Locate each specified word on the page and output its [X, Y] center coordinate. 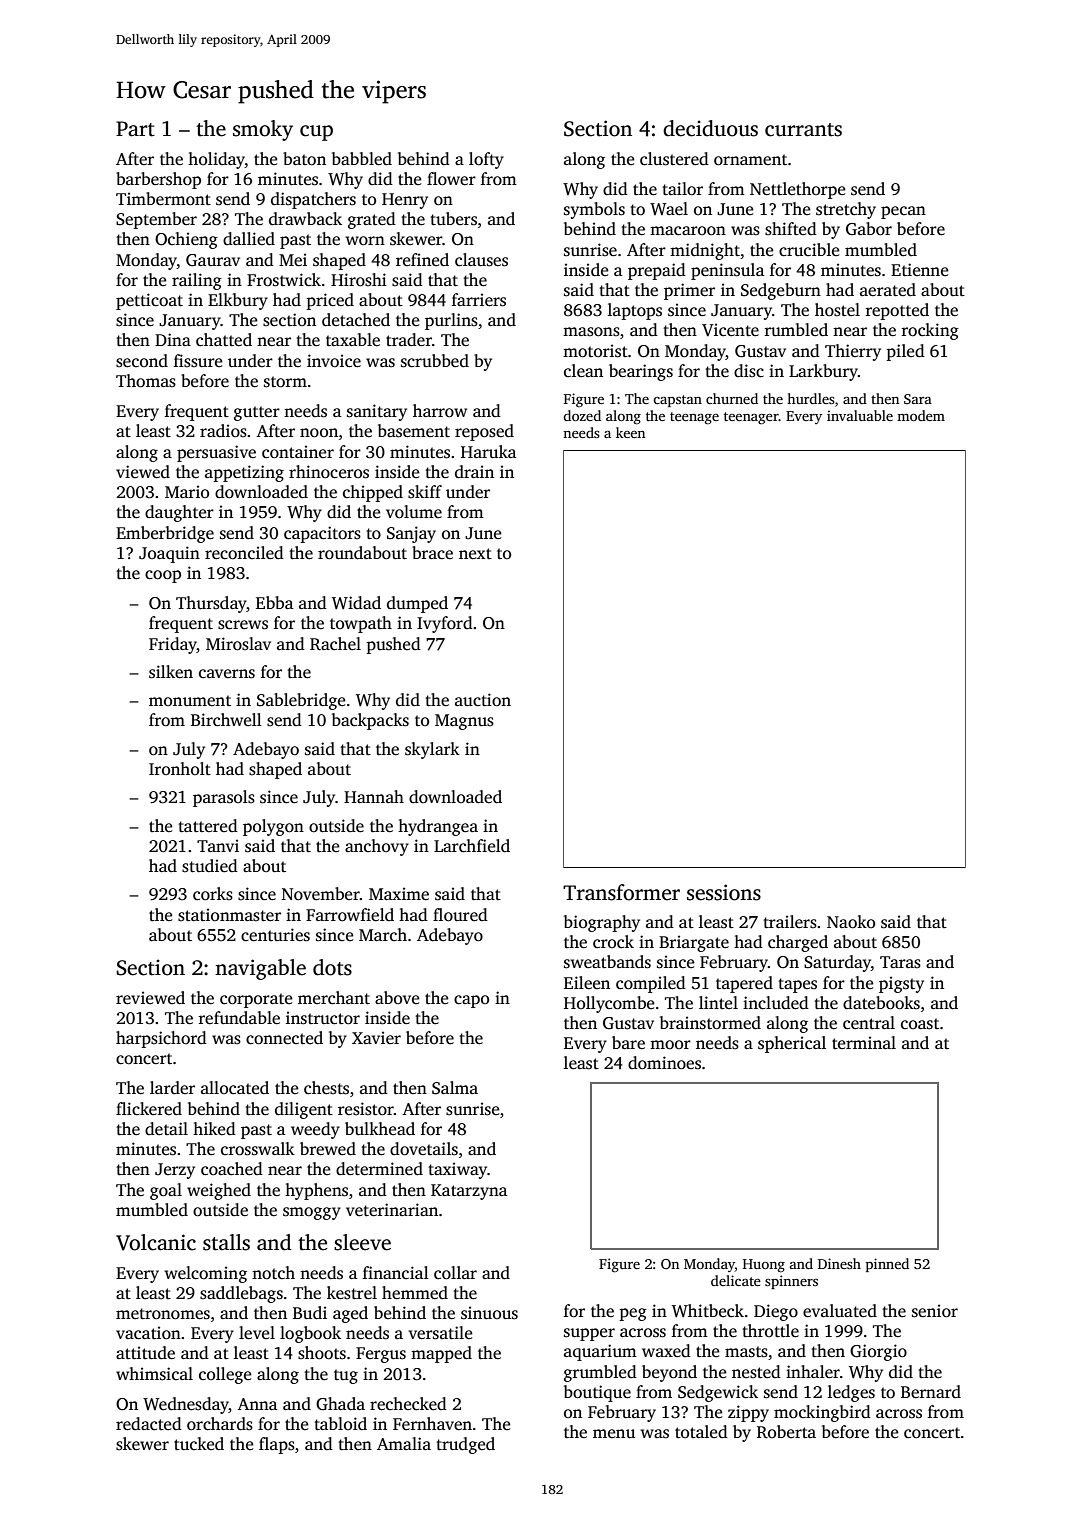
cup [316, 133]
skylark [432, 750]
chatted [224, 340]
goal [166, 1191]
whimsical [154, 1374]
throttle [770, 1331]
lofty [486, 160]
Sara [918, 399]
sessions [724, 892]
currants [803, 130]
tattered [208, 826]
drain [474, 471]
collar [455, 1273]
